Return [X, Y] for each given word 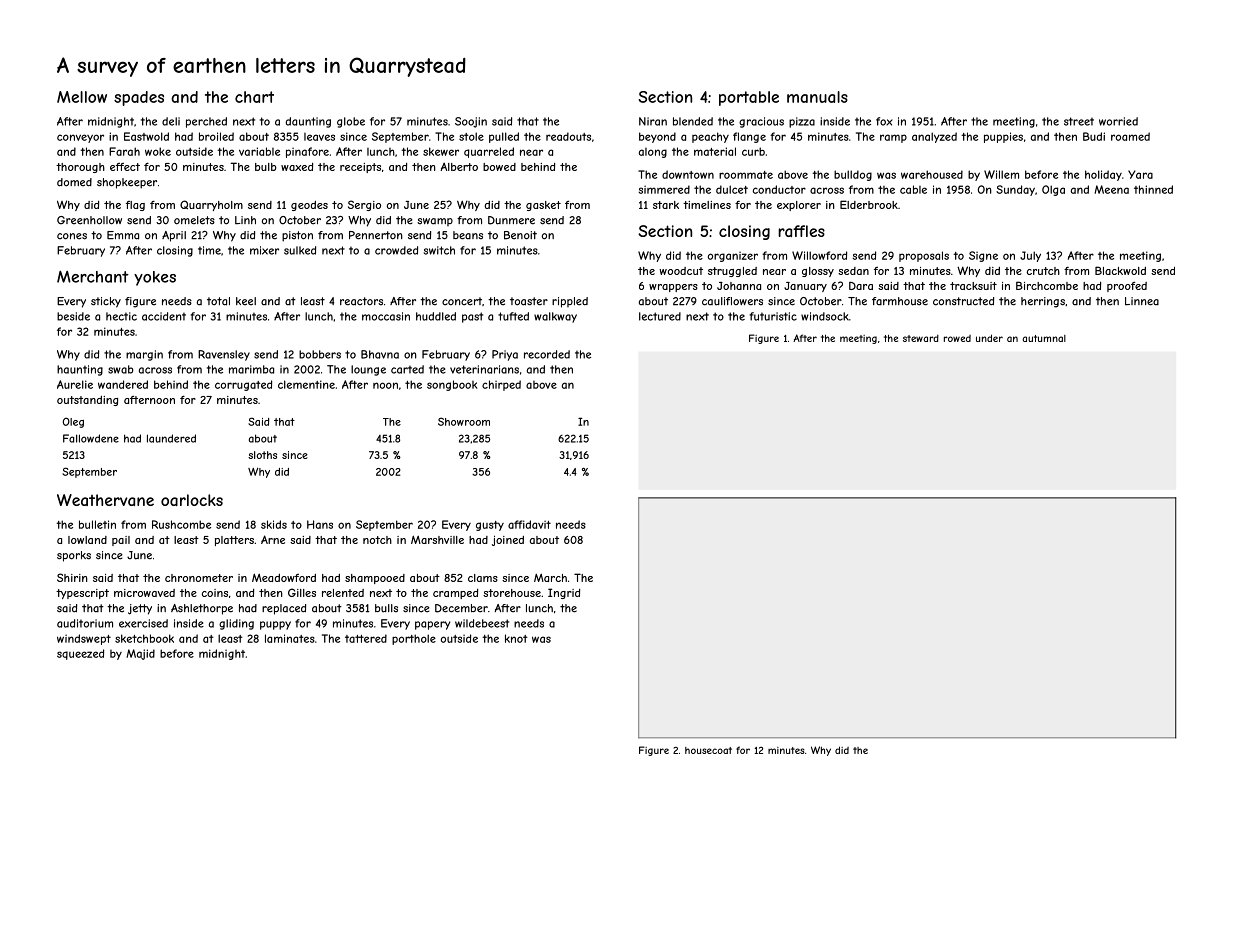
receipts [360, 168]
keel [246, 301]
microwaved [144, 593]
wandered [123, 384]
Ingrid [564, 593]
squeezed [80, 654]
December [461, 608]
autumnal [1044, 338]
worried [1118, 121]
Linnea [1142, 301]
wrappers [673, 288]
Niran [653, 121]
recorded [547, 354]
